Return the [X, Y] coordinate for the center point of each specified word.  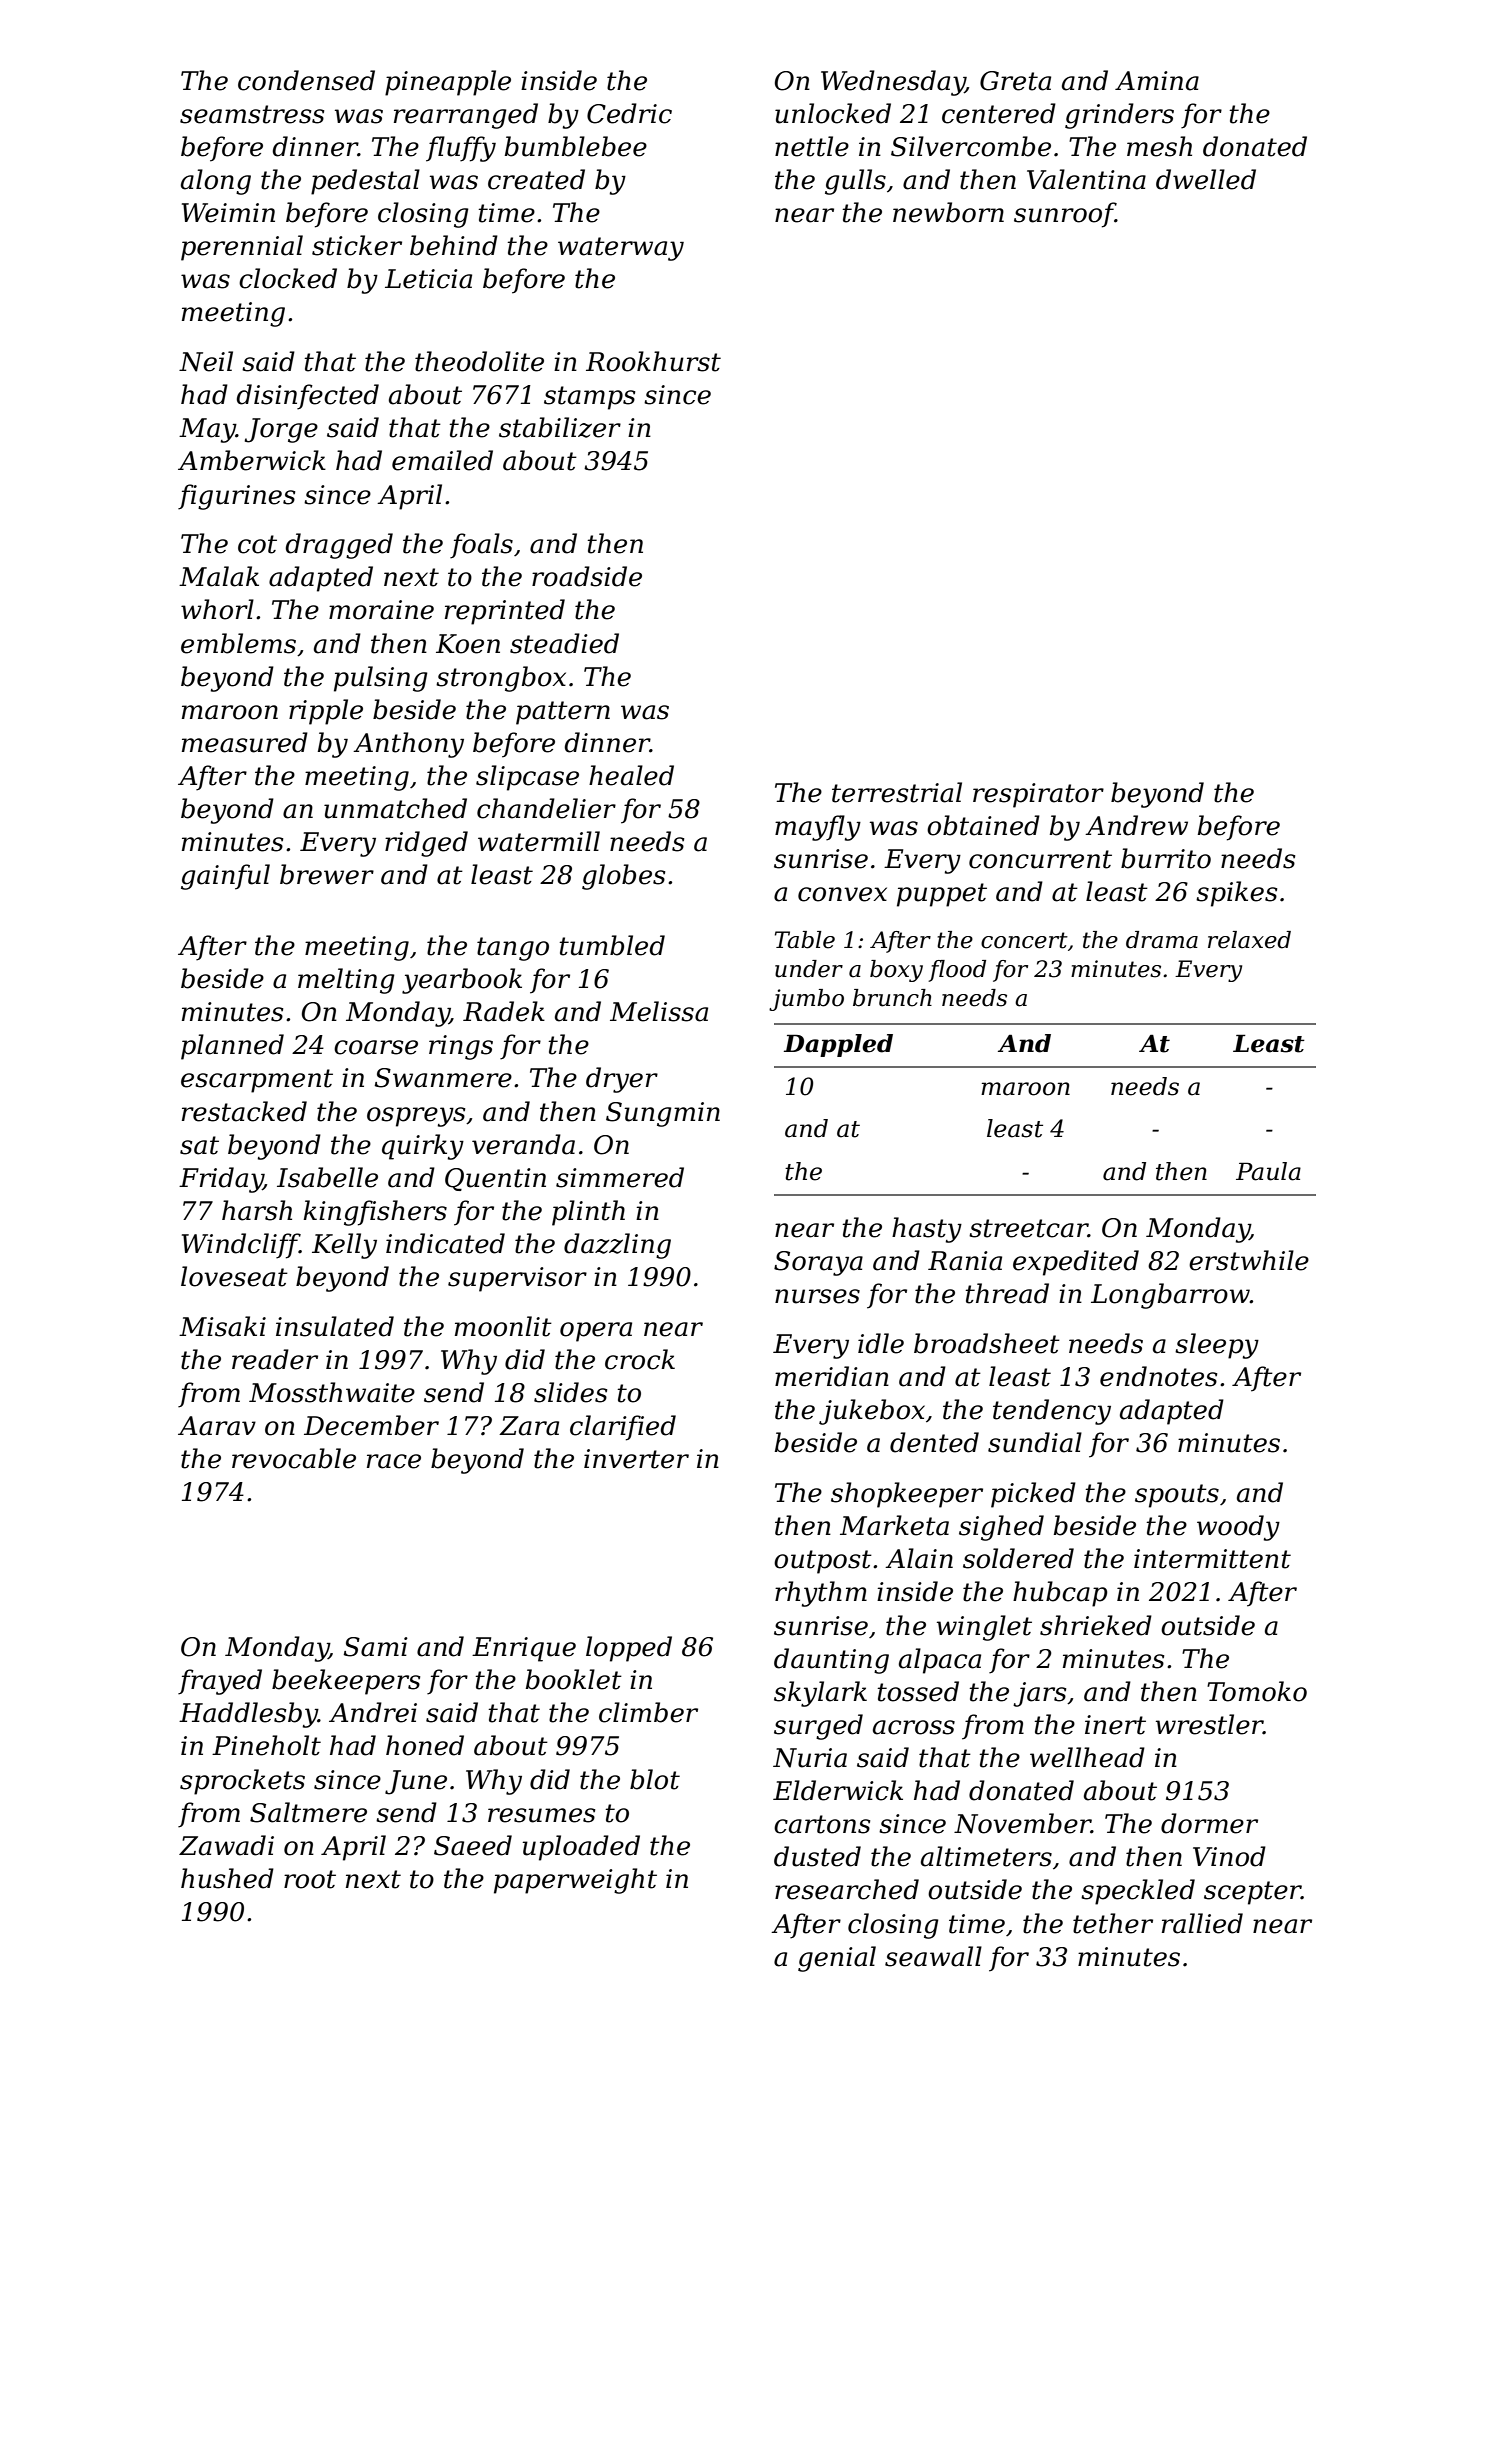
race [394, 1461]
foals [481, 546]
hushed [227, 1878]
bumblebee [576, 146]
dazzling [617, 1246]
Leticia [428, 279]
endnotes [1158, 1376]
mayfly [818, 828]
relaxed [1249, 940]
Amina [1157, 81]
